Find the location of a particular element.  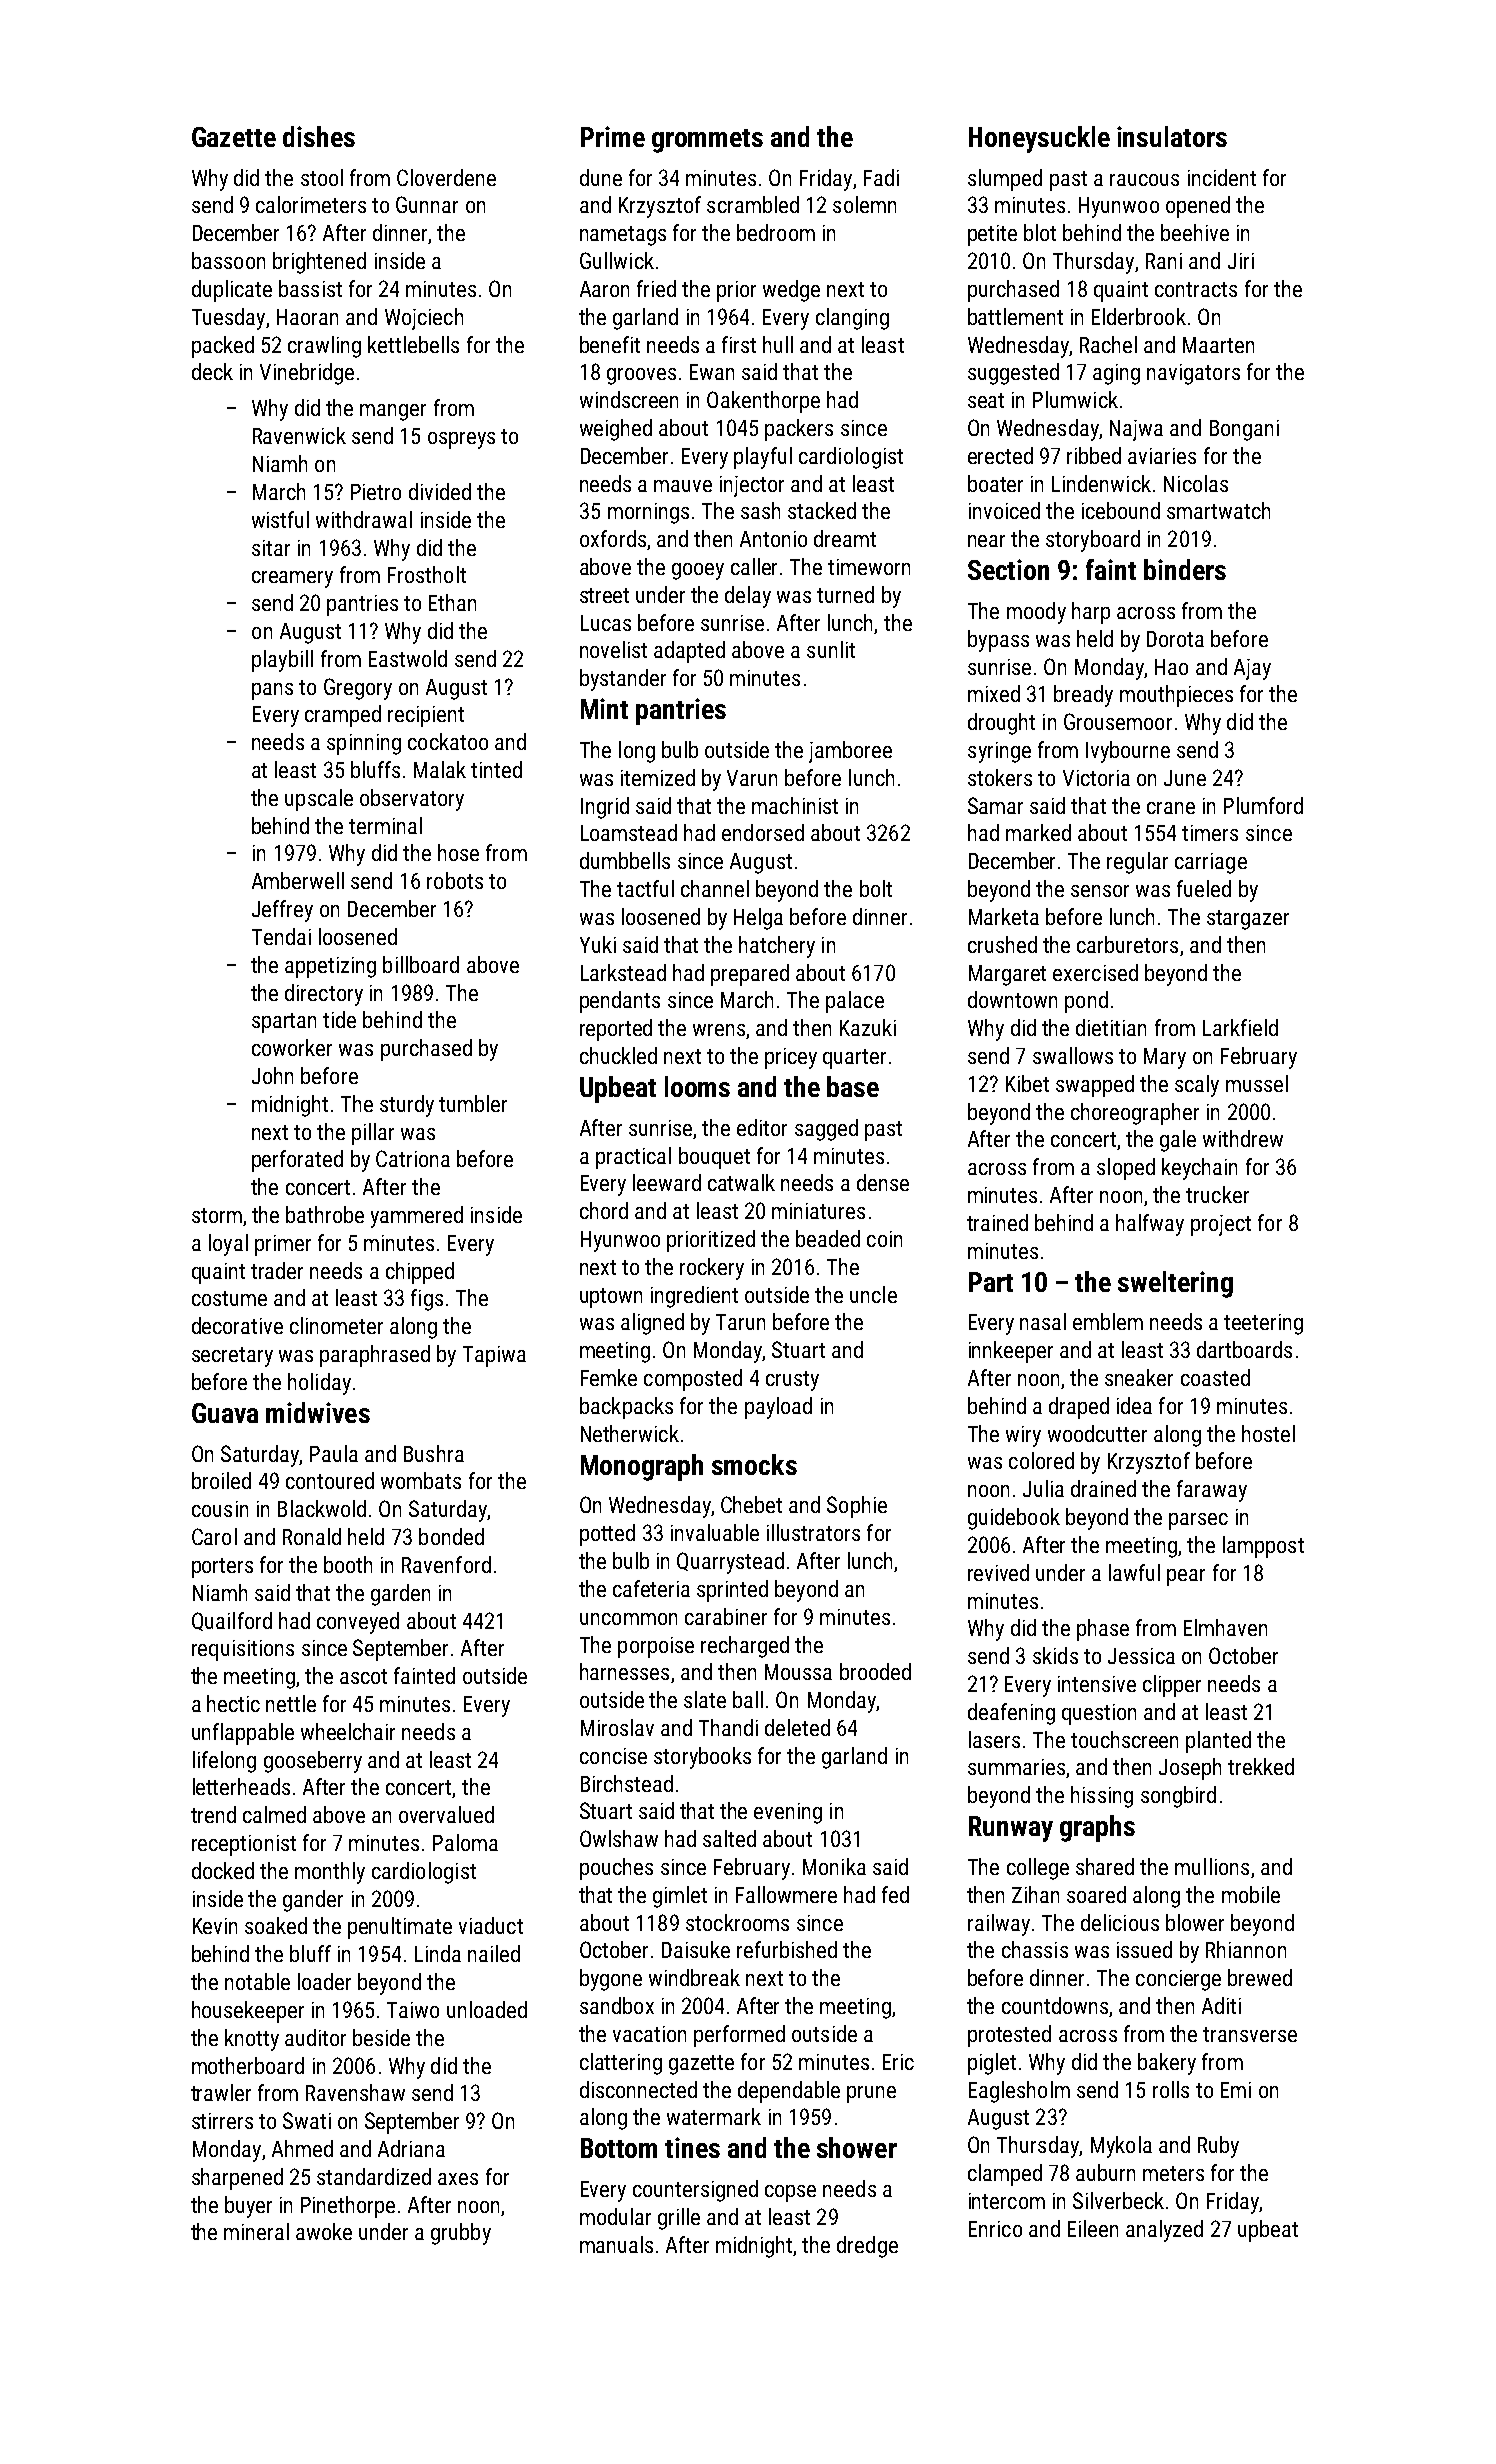

insulators is located at coordinates (1172, 136).
